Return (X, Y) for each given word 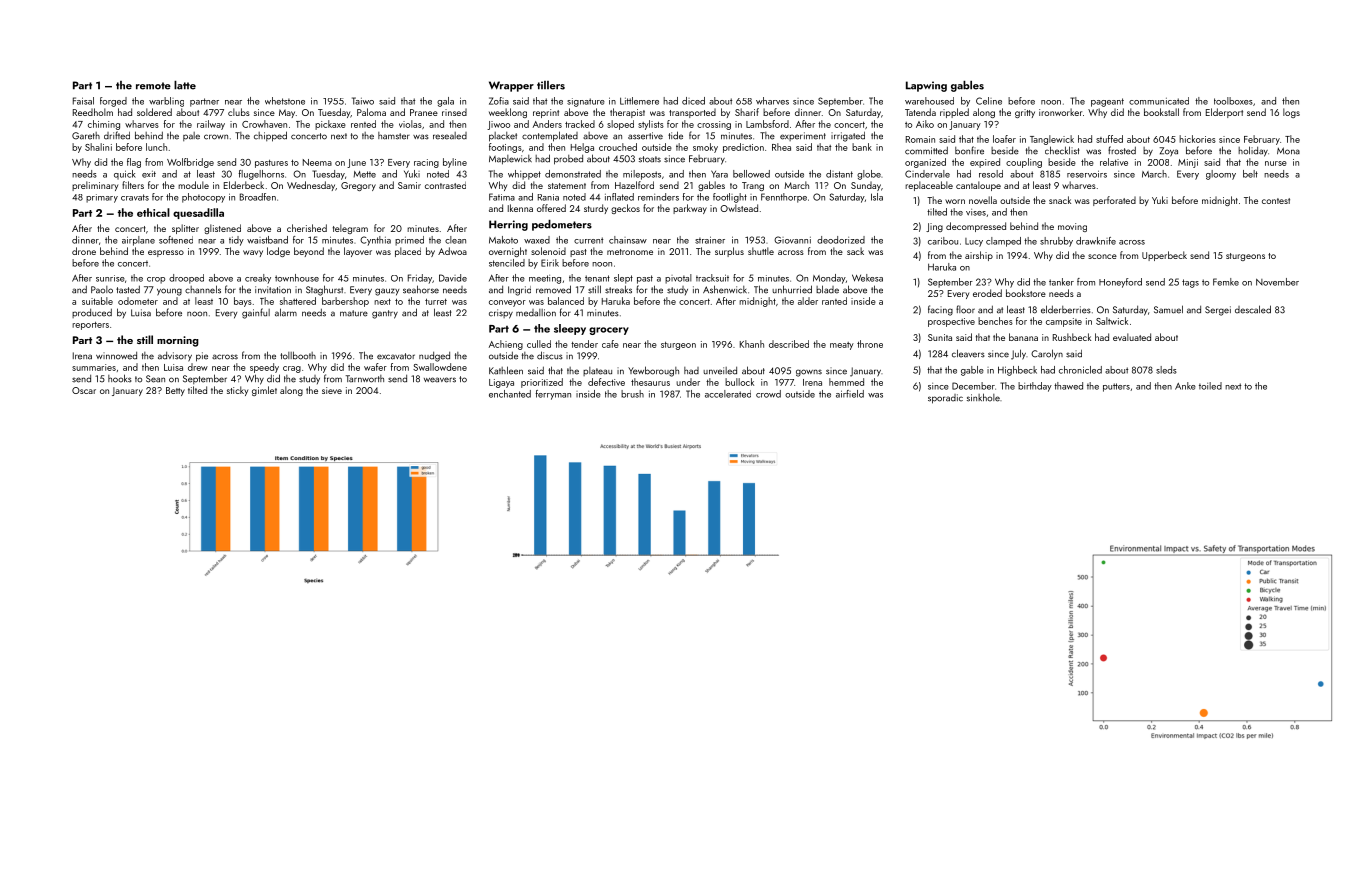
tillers (551, 85)
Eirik (550, 263)
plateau (597, 371)
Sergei (1218, 311)
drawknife (1096, 241)
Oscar (84, 390)
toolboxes (1233, 101)
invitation (273, 290)
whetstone (285, 101)
